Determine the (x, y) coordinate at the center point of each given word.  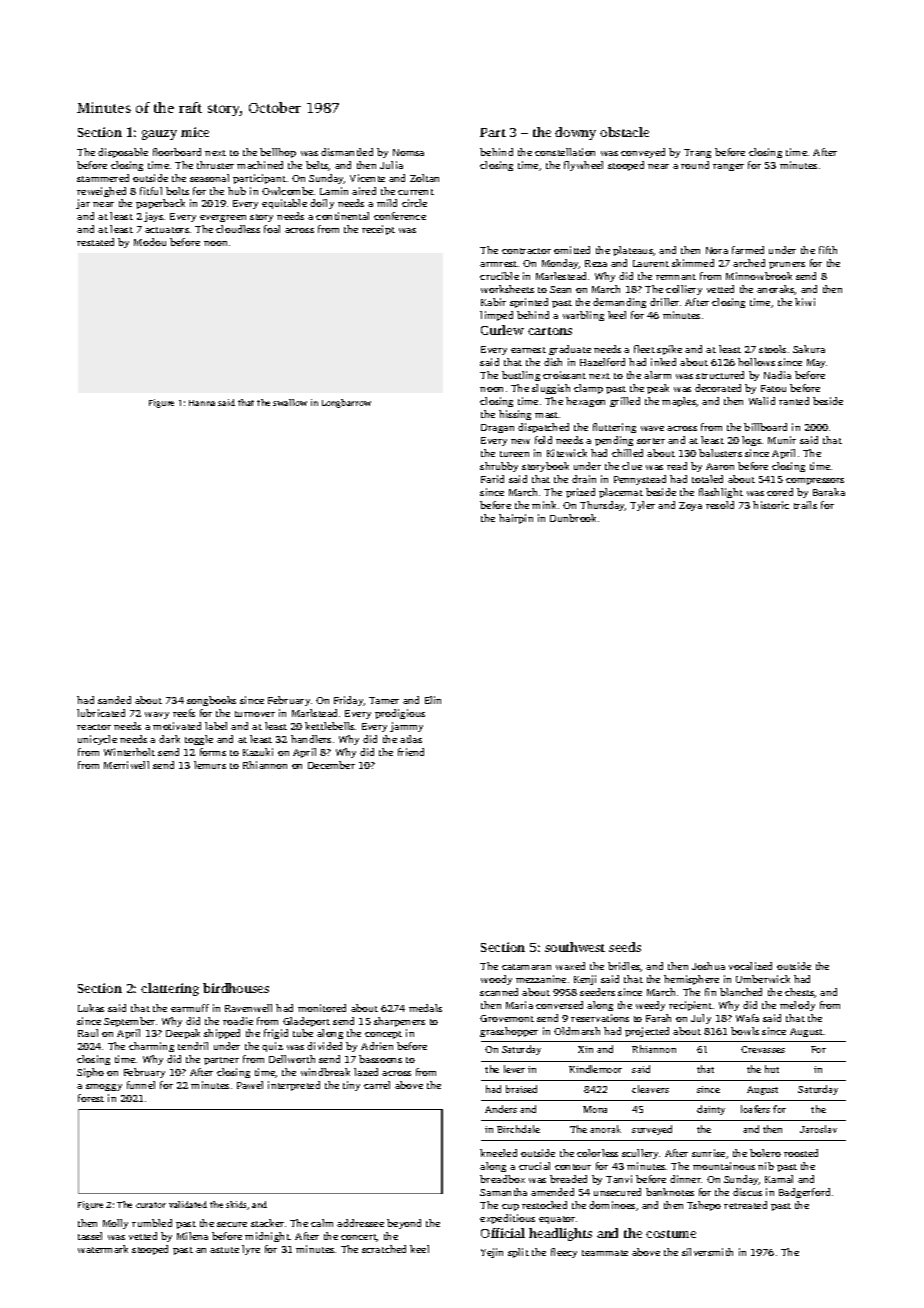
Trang (697, 153)
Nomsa (408, 152)
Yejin (492, 1253)
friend (411, 752)
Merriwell (126, 765)
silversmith (707, 1252)
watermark (103, 1249)
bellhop (278, 153)
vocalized (750, 966)
